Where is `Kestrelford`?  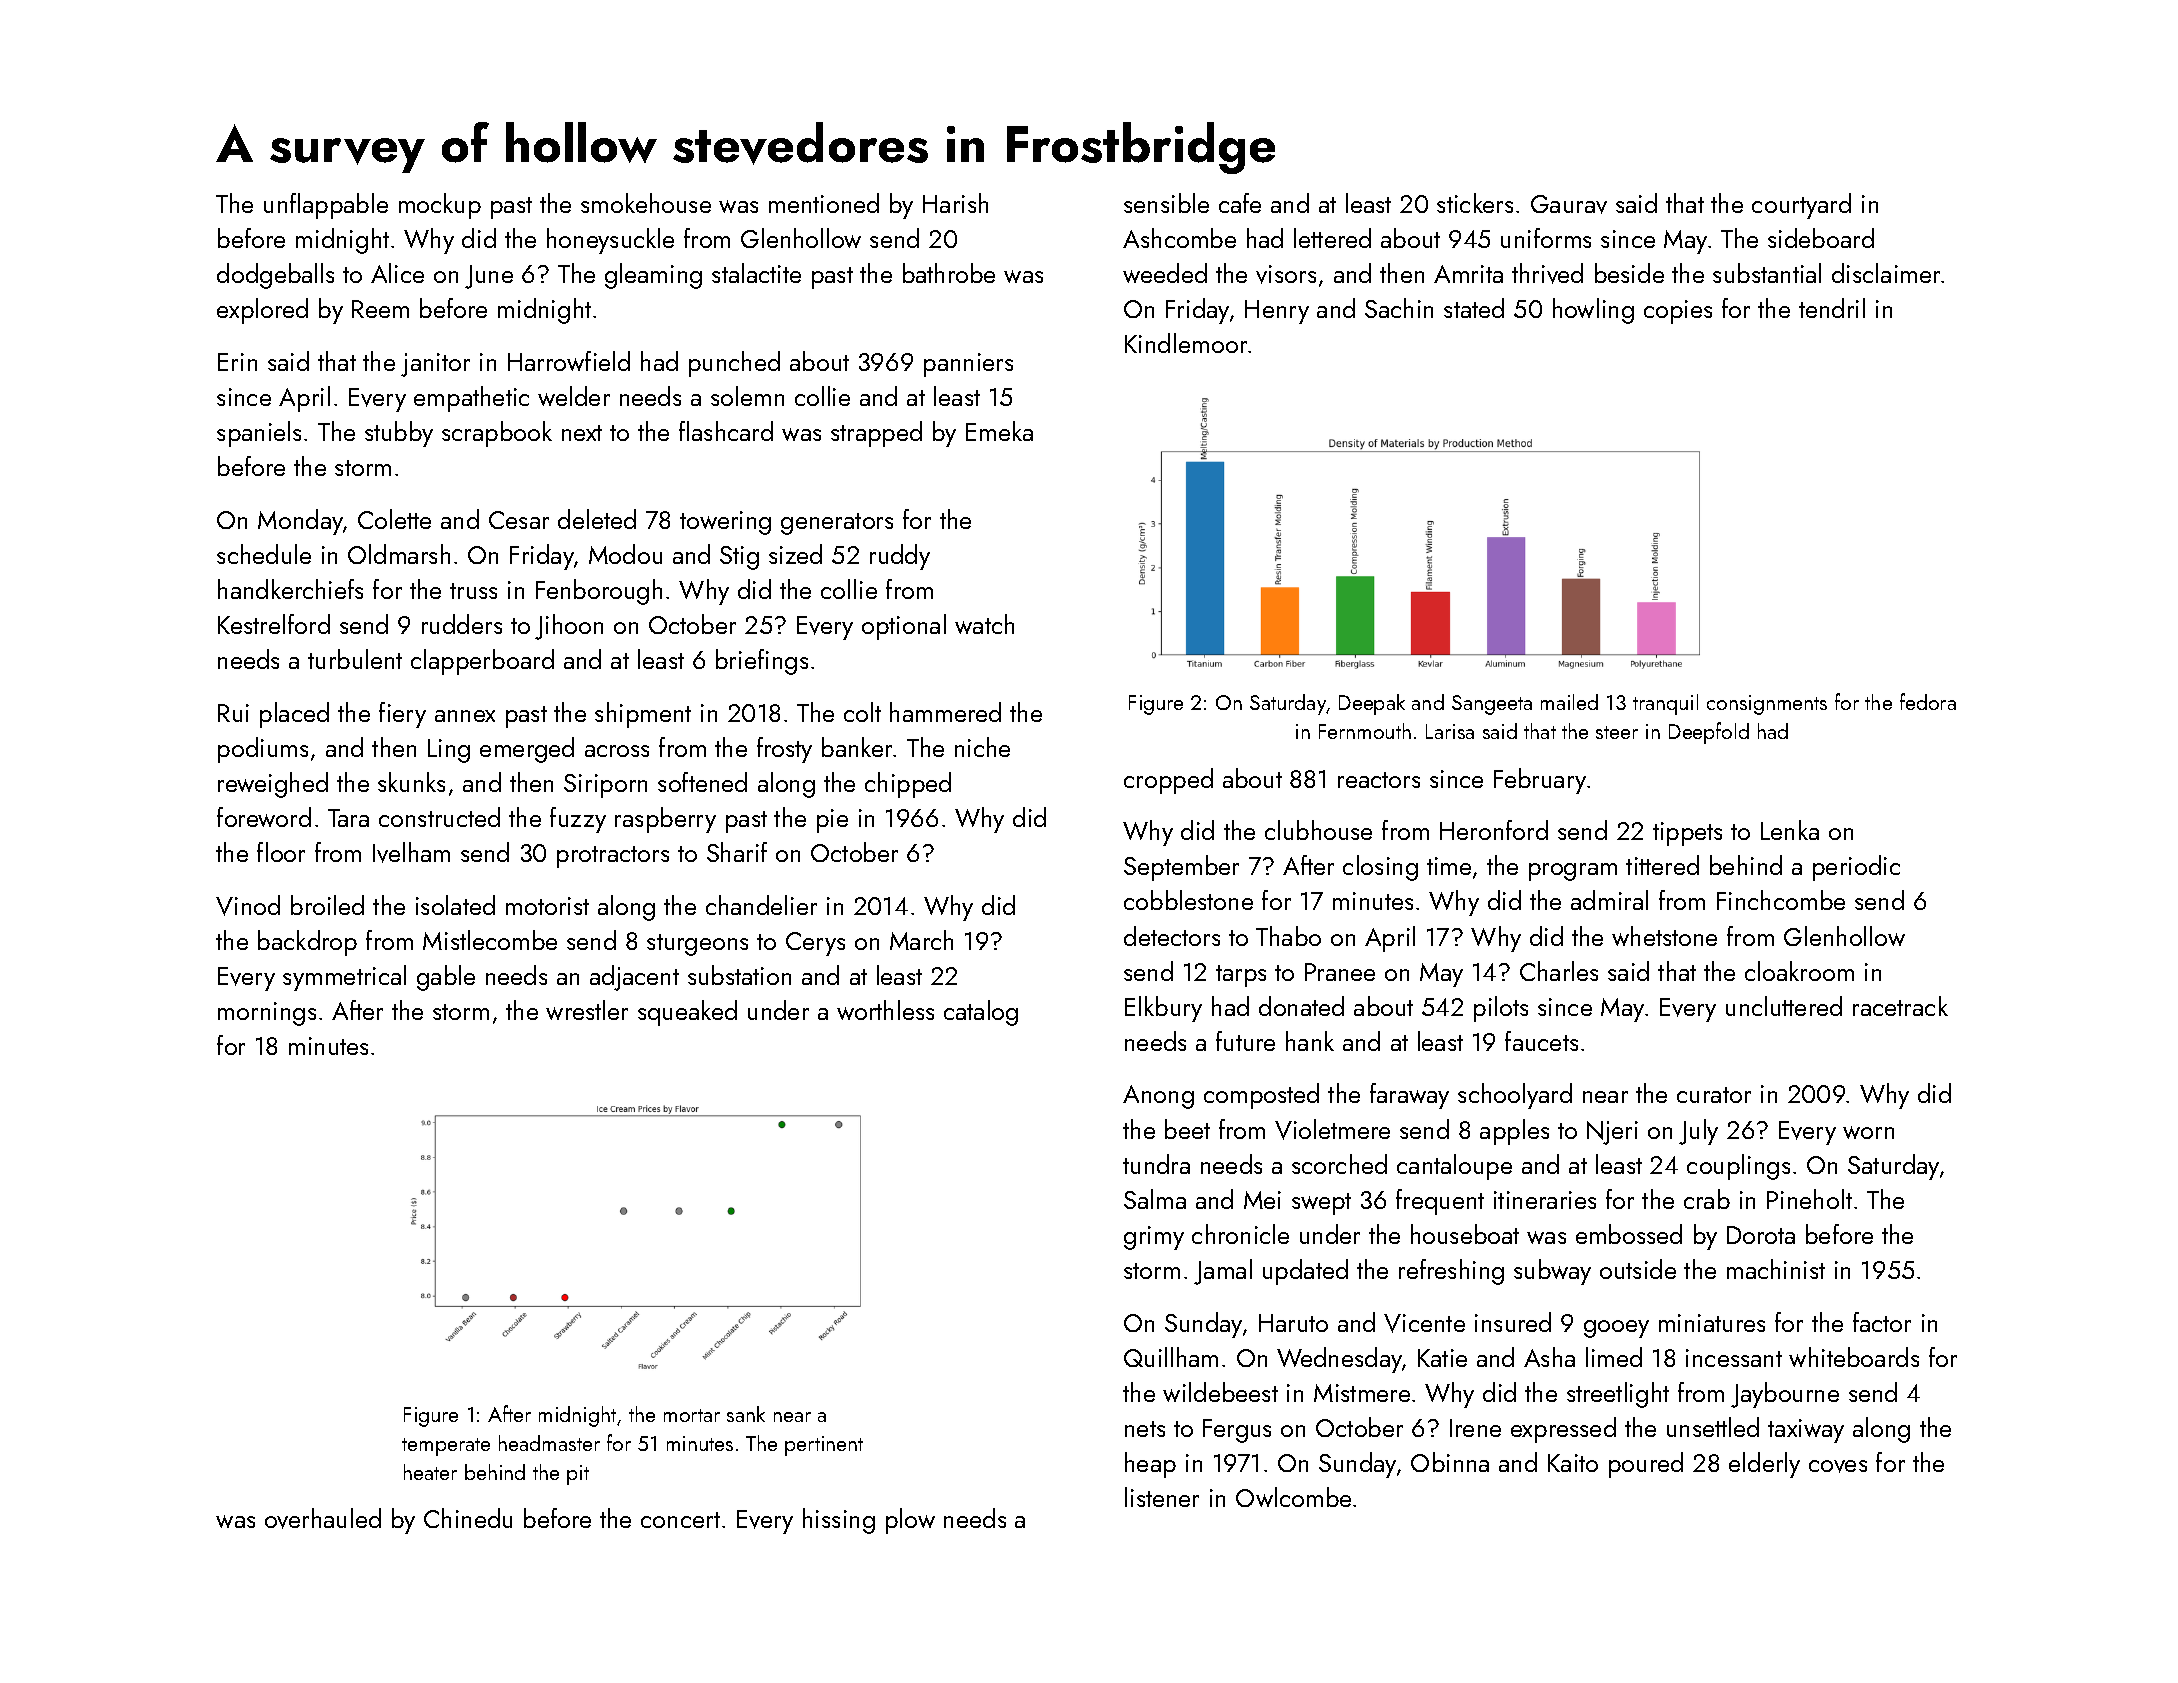 Kestrelford is located at coordinates (274, 624).
